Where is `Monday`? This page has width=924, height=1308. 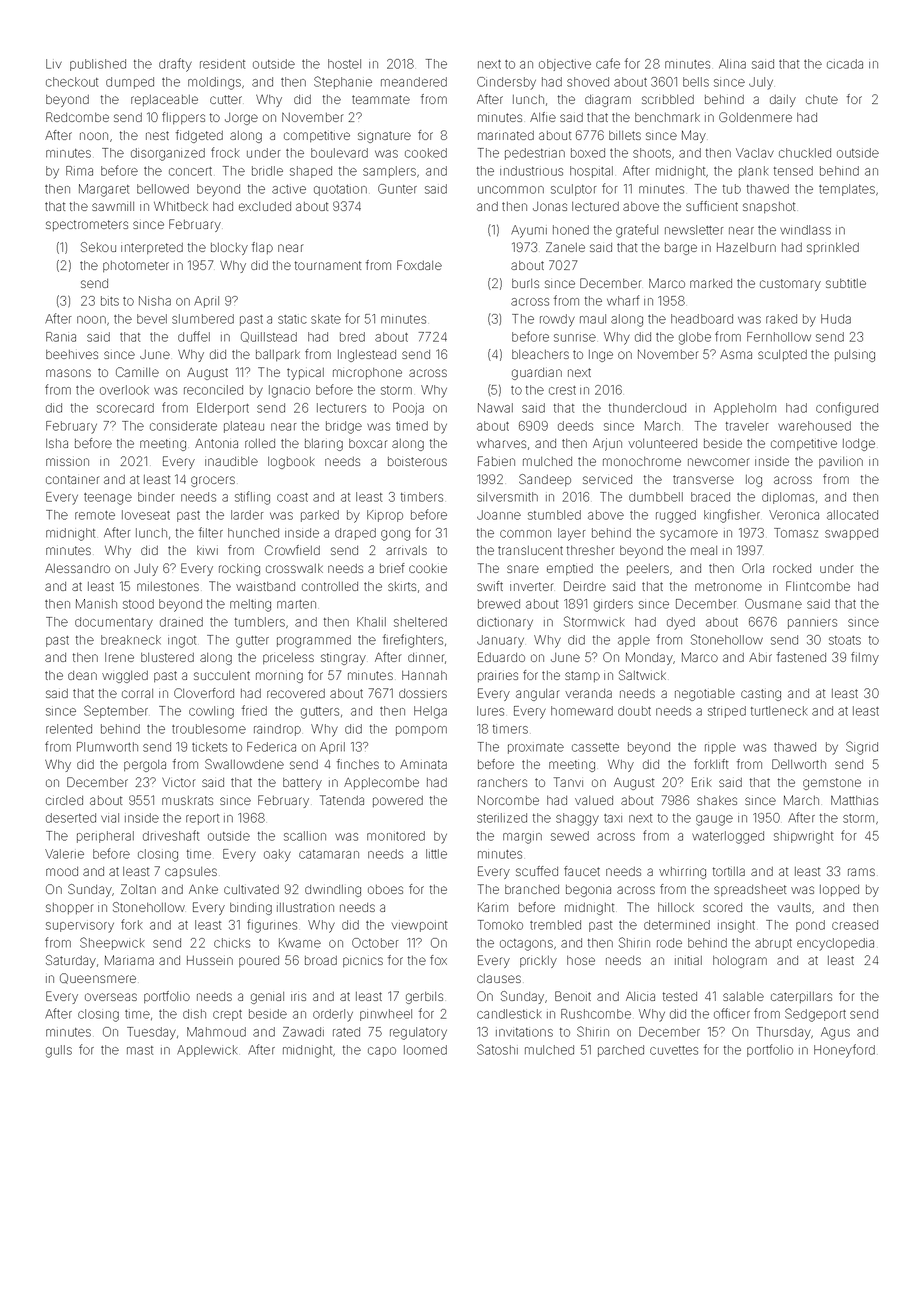 Monday is located at coordinates (649, 658).
